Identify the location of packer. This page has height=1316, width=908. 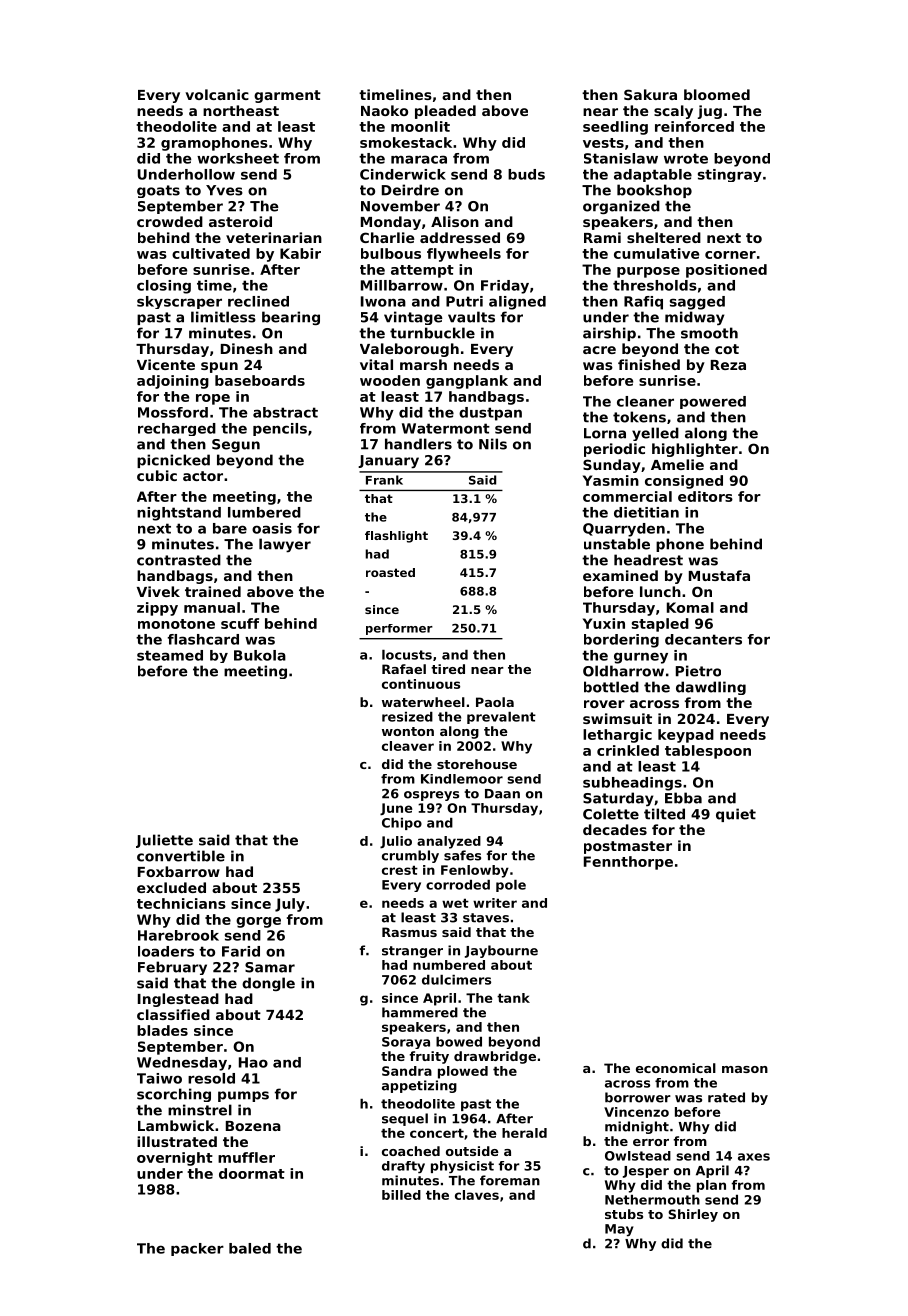
(197, 1249).
